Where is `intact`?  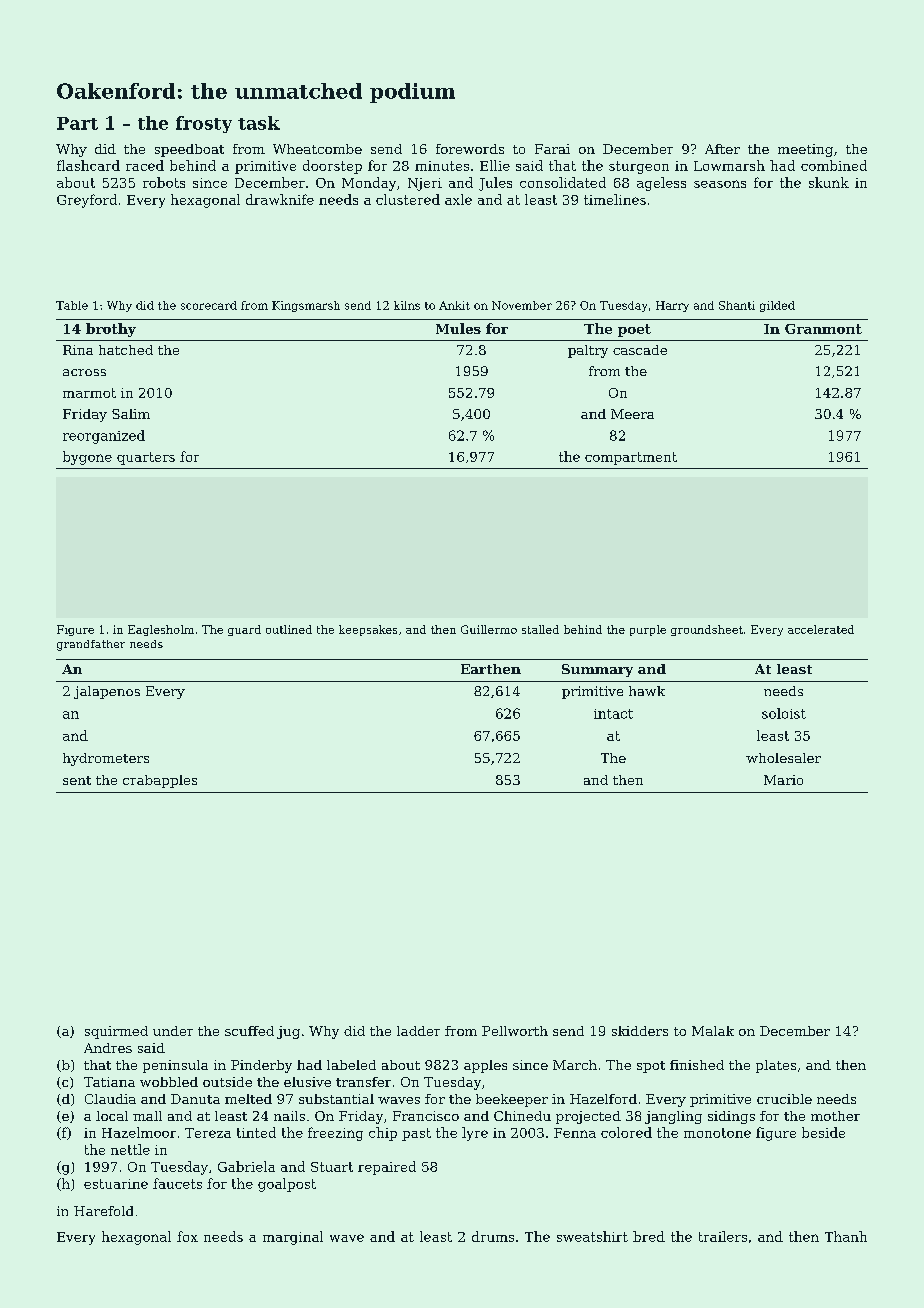
intact is located at coordinates (613, 714).
